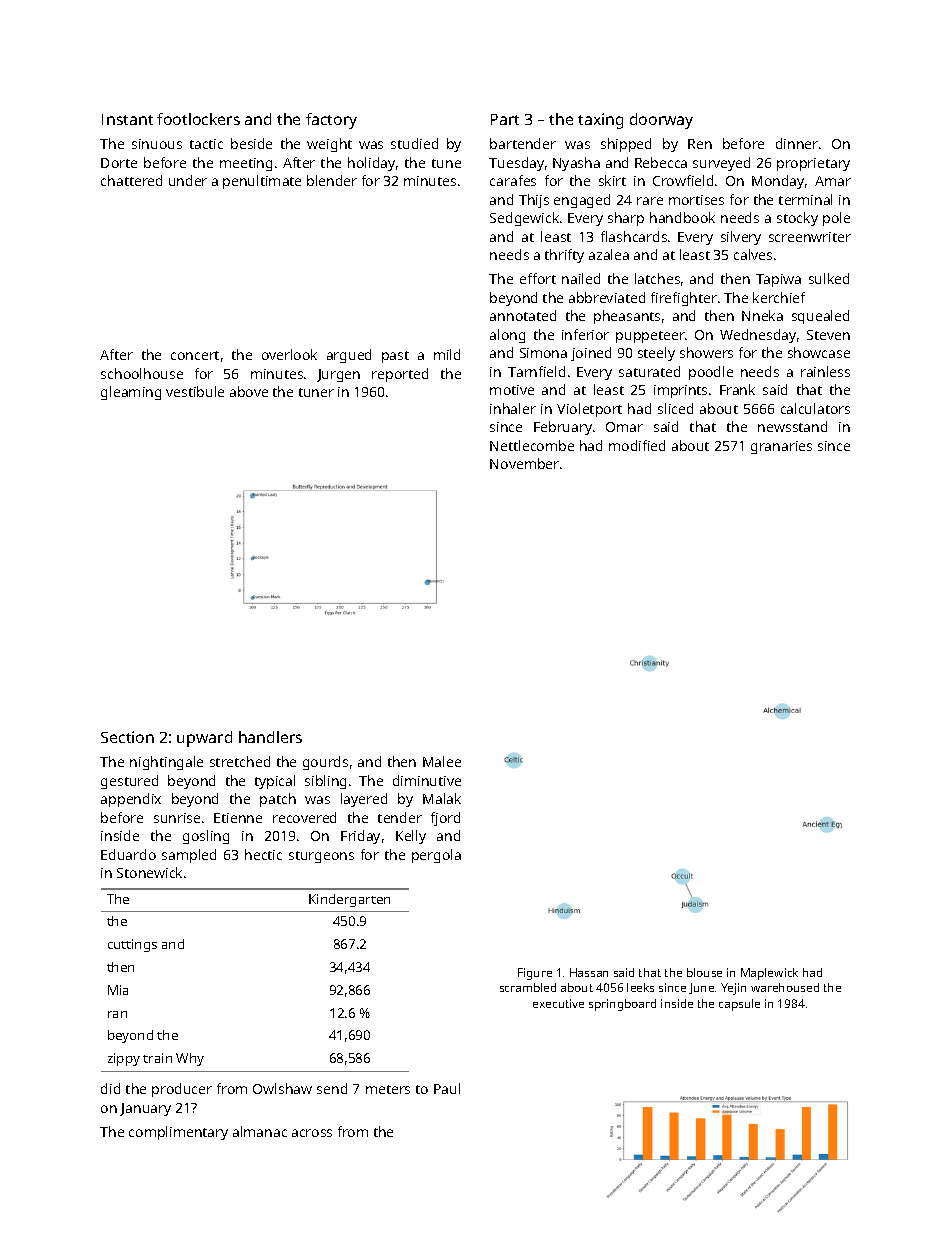 This page has height=1233, width=952. What do you see at coordinates (332, 180) in the page?
I see `blender` at bounding box center [332, 180].
